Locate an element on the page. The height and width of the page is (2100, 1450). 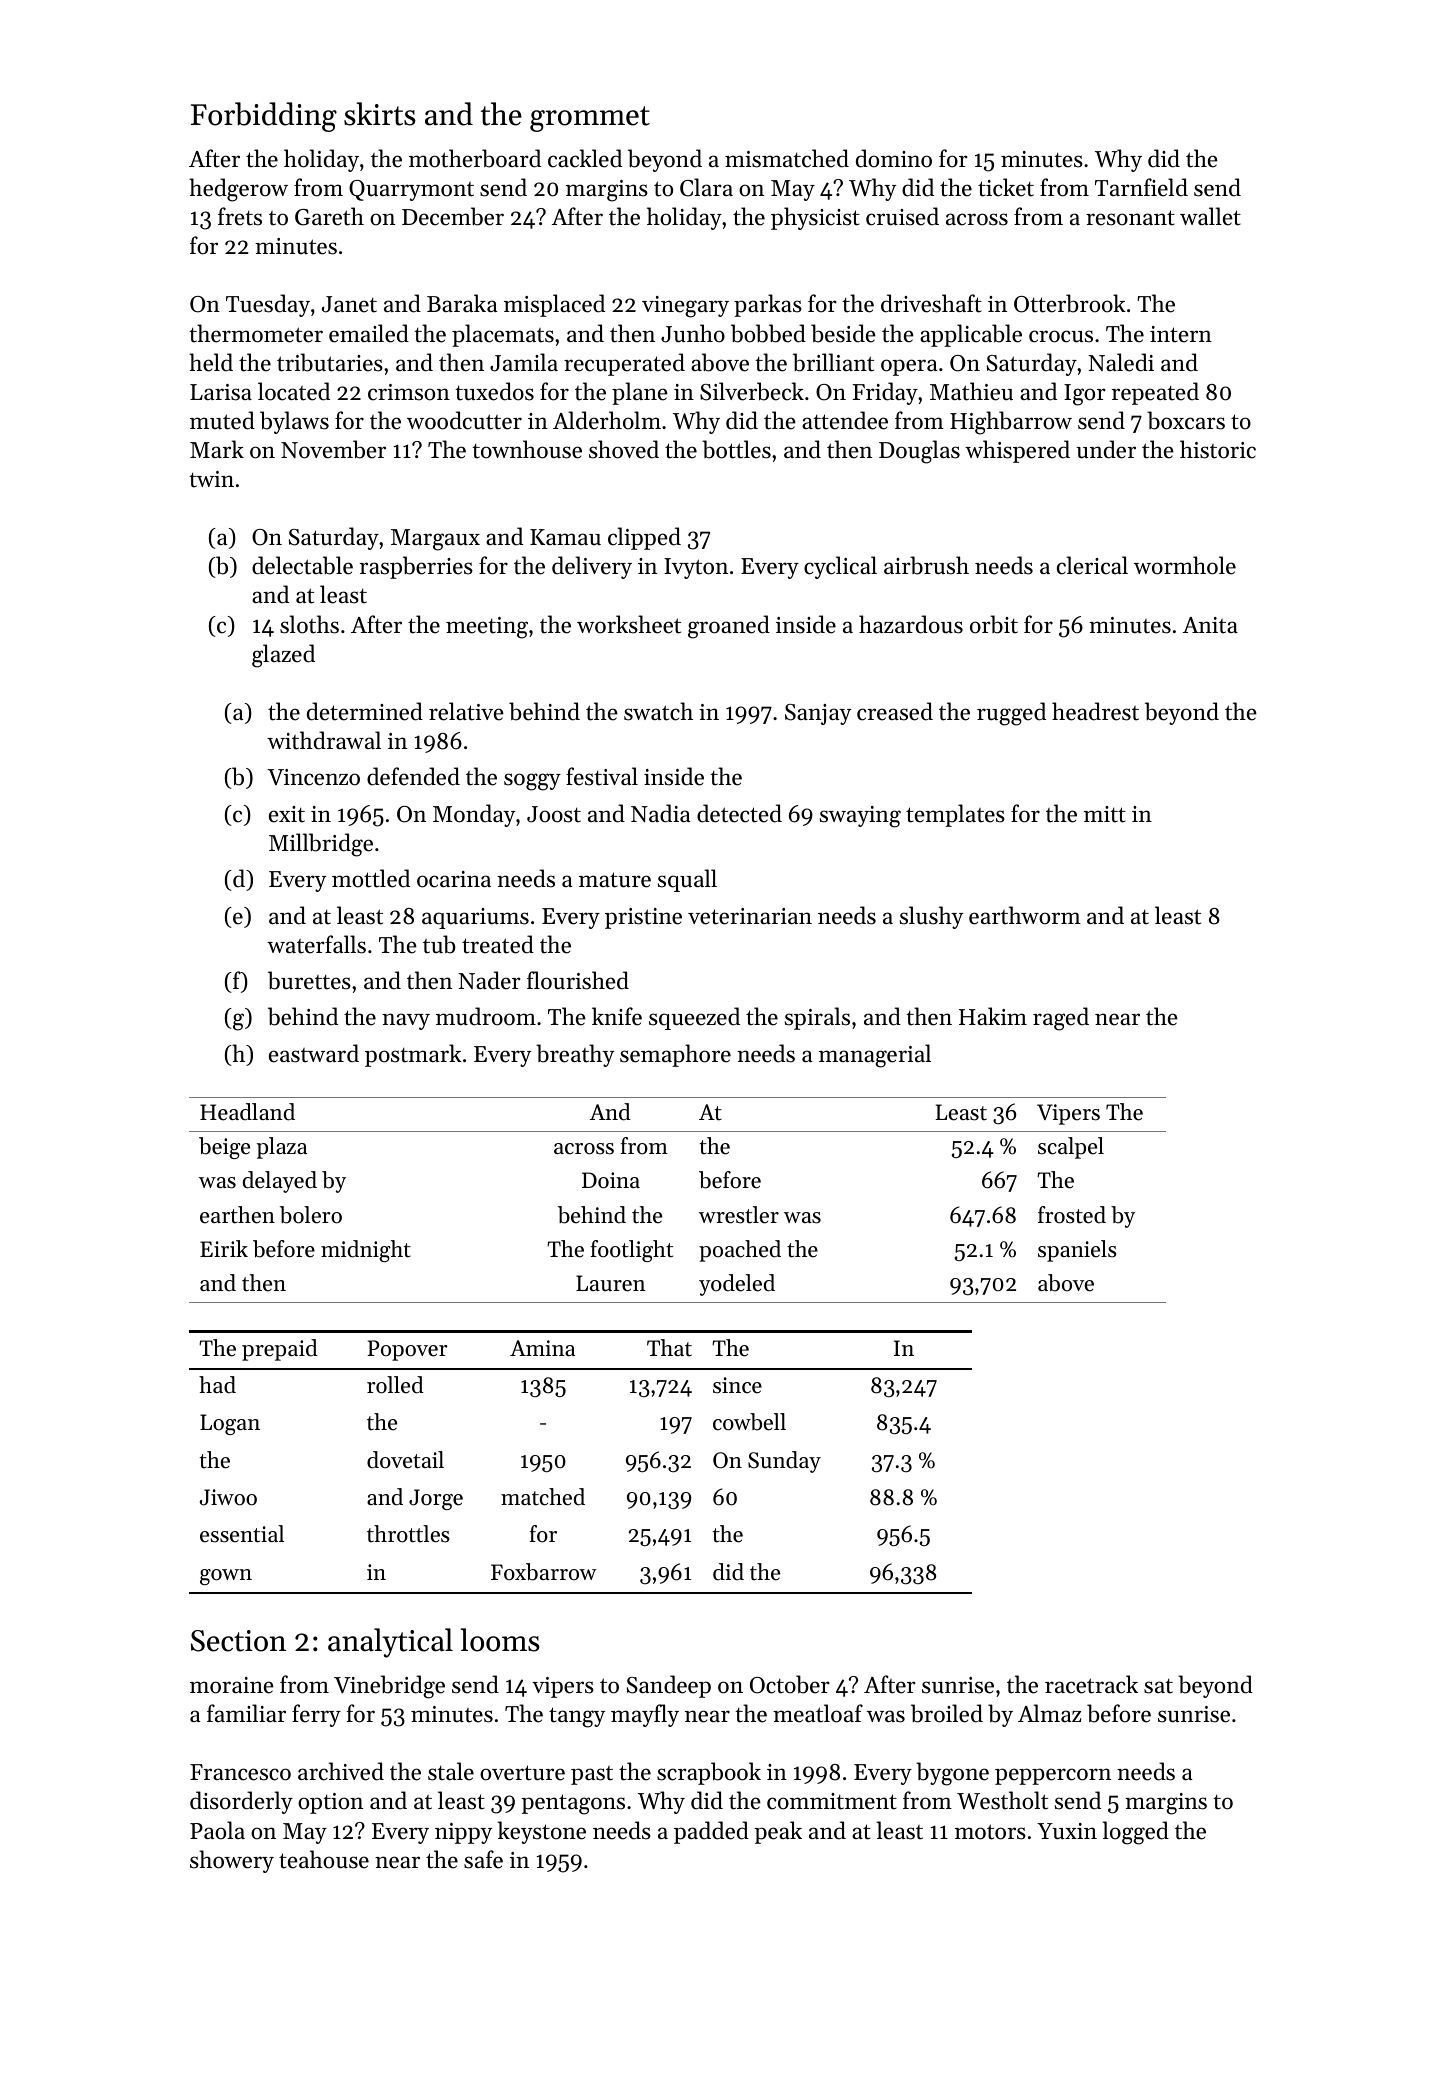
raged is located at coordinates (1061, 1019).
